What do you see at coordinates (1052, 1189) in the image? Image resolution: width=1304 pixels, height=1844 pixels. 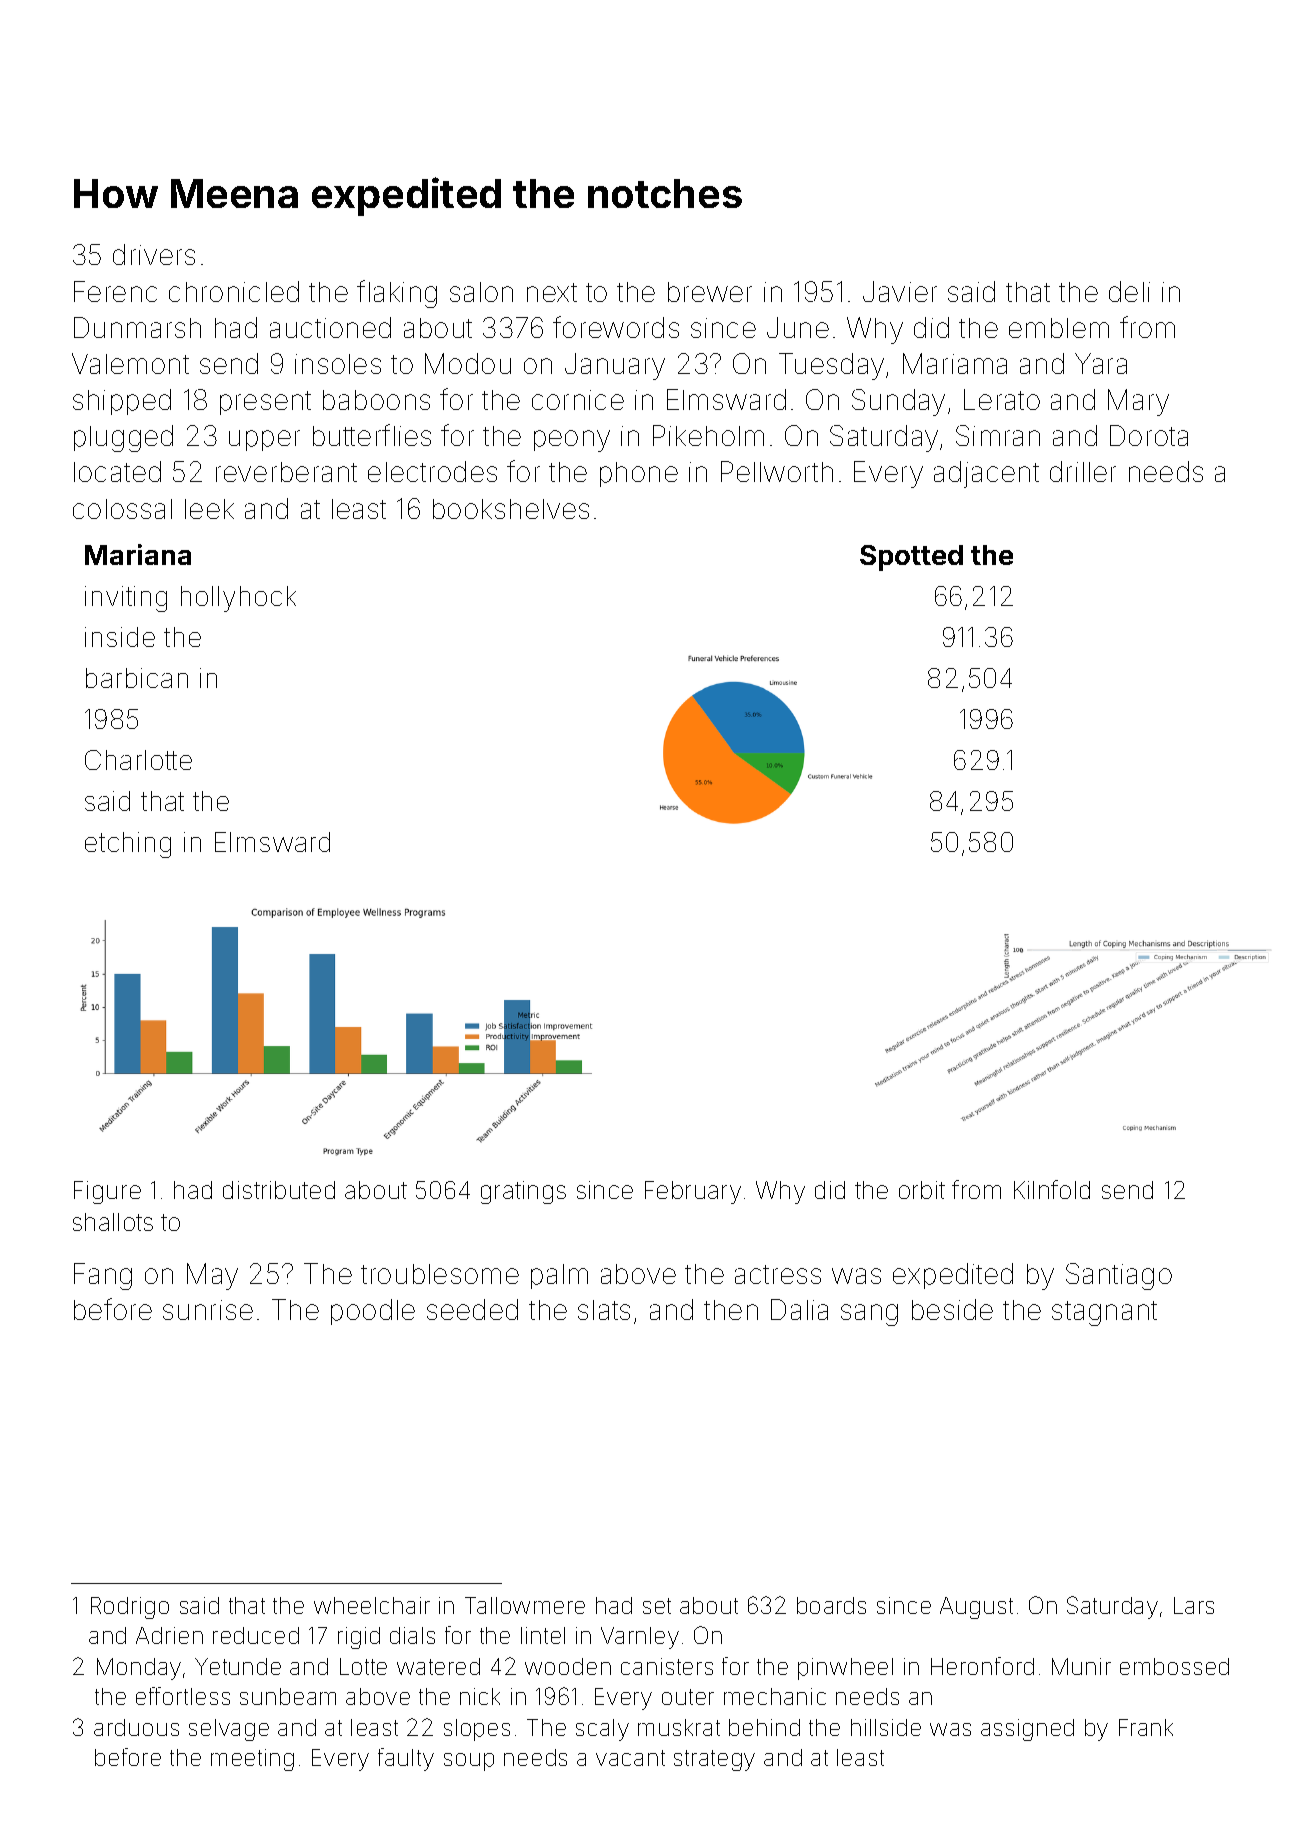 I see `Kilnfold` at bounding box center [1052, 1189].
